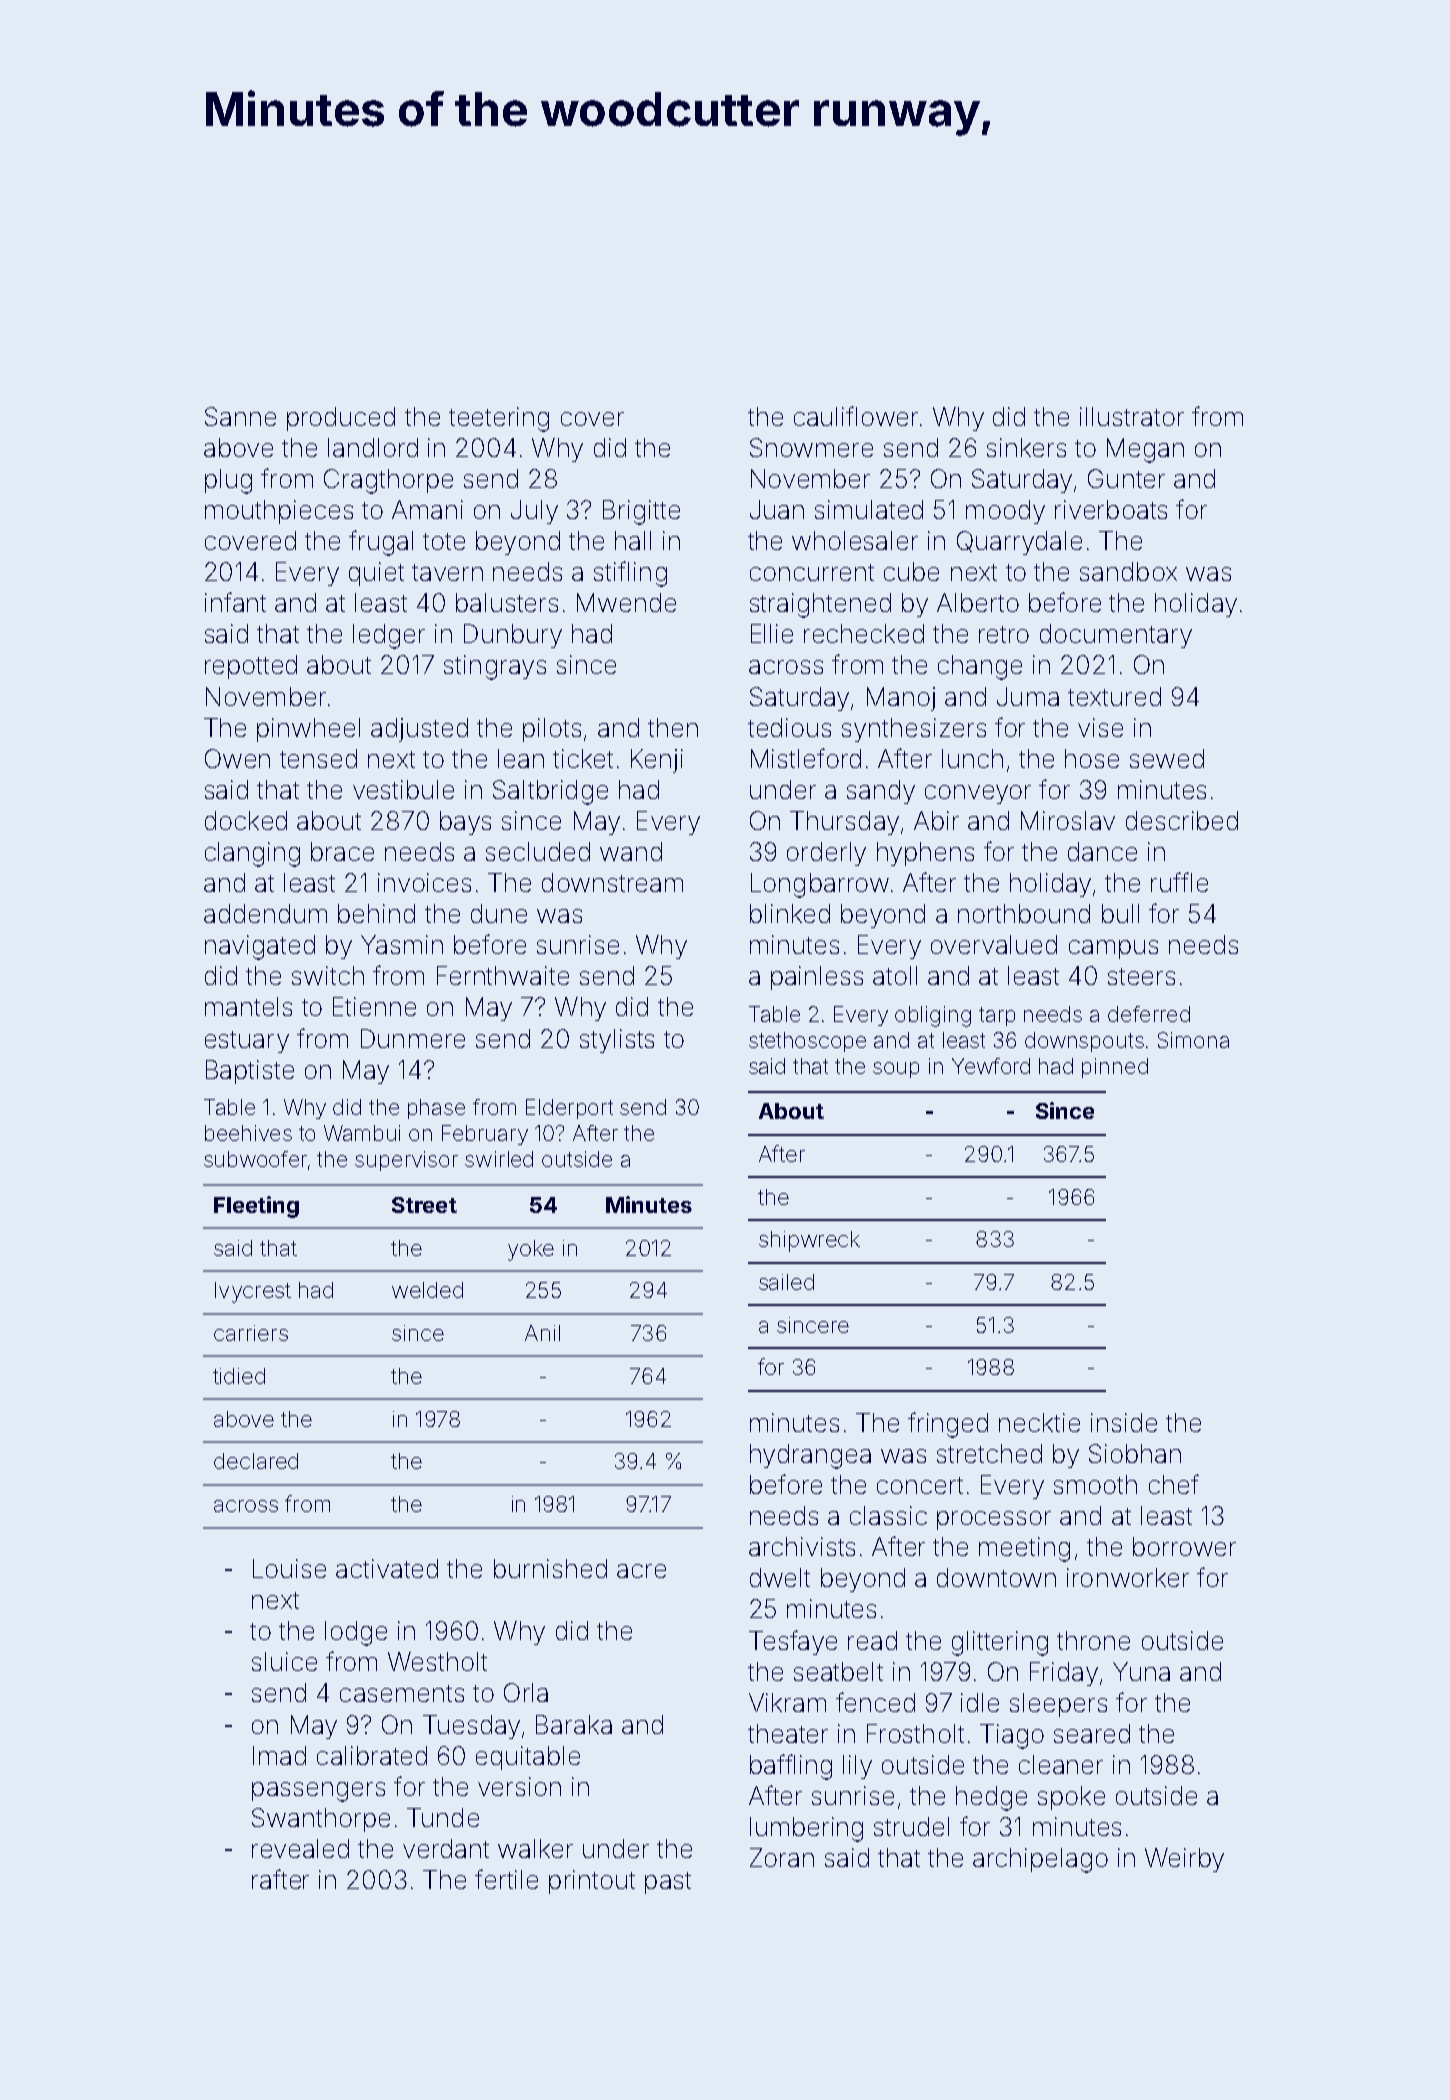 The image size is (1450, 2100). What do you see at coordinates (341, 419) in the page?
I see `produced` at bounding box center [341, 419].
